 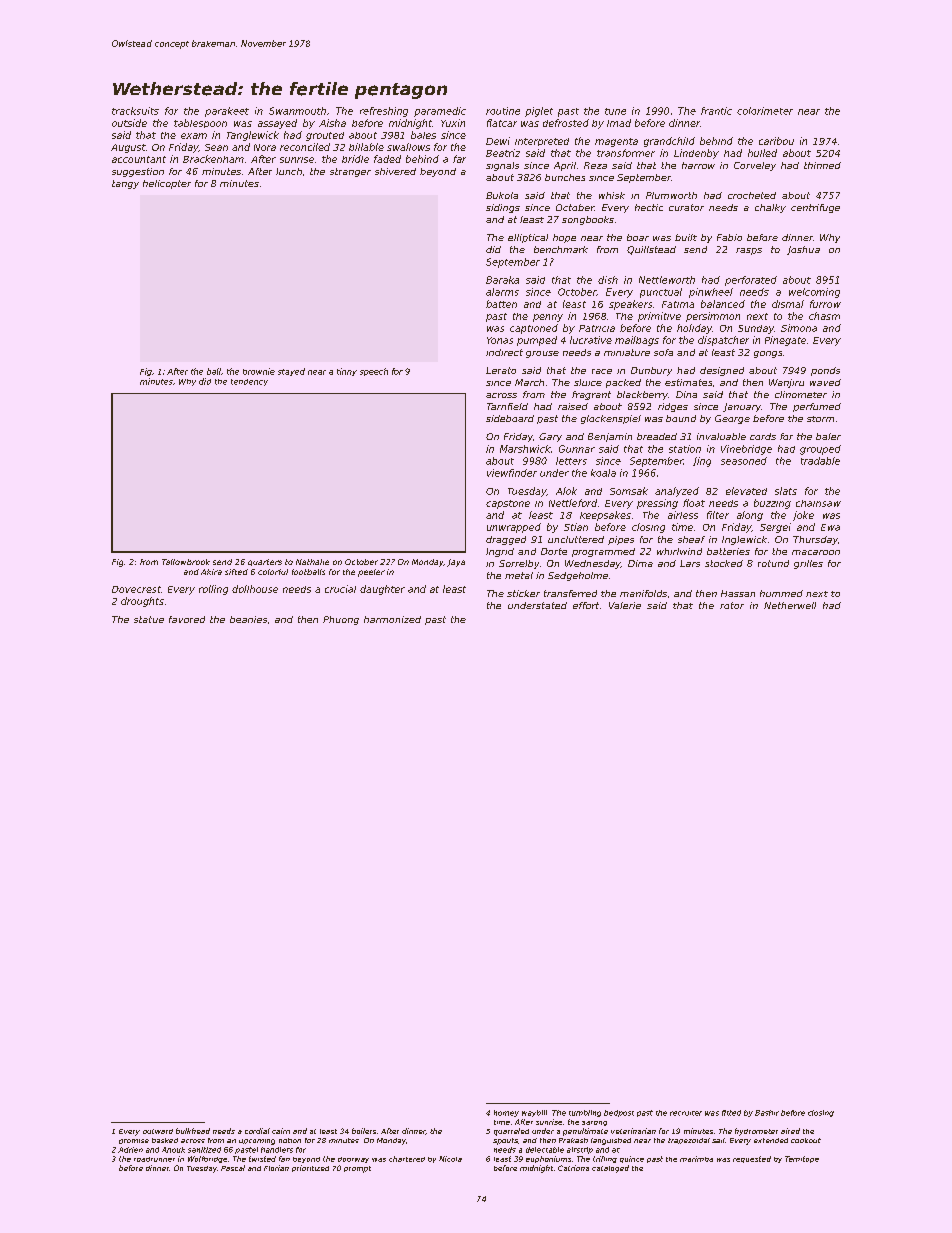 I want to click on exam, so click(x=194, y=136).
